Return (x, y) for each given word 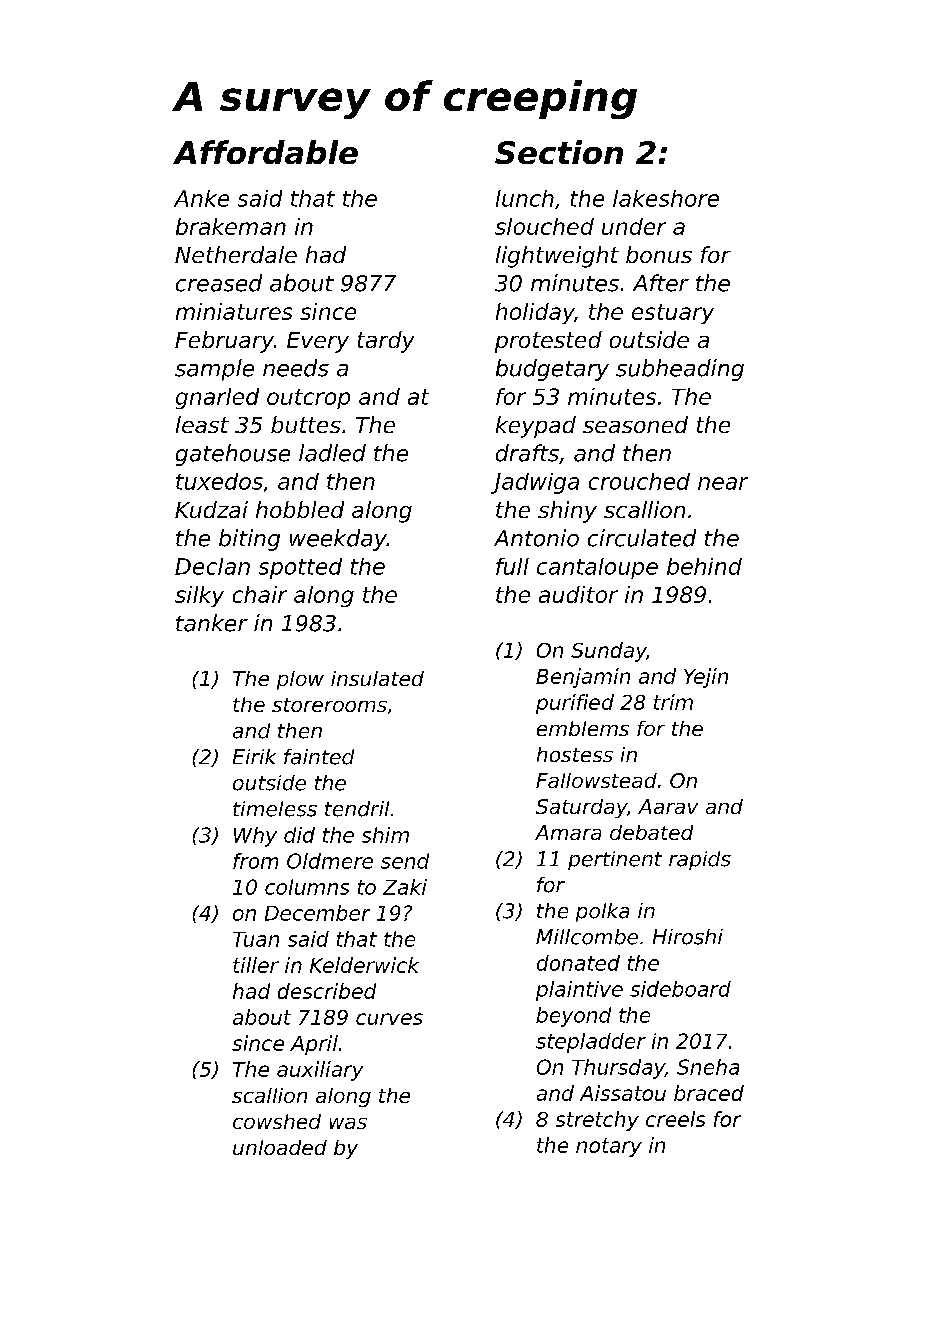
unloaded (280, 1147)
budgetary (552, 370)
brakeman (231, 226)
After (661, 283)
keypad (536, 427)
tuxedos (219, 481)
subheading (680, 370)
